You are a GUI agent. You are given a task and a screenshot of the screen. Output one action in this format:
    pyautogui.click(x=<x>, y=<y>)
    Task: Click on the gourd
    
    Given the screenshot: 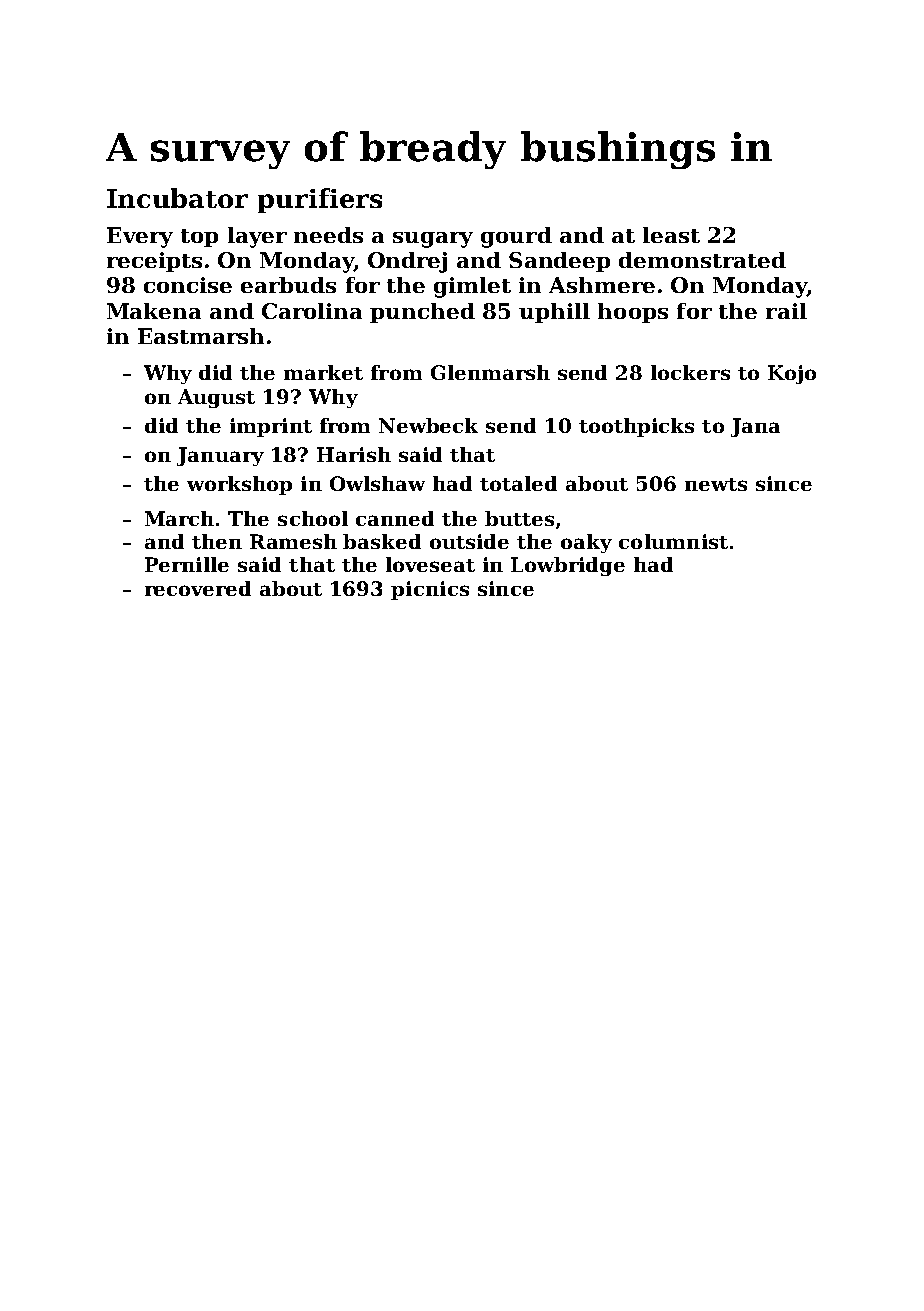 What is the action you would take?
    pyautogui.click(x=516, y=237)
